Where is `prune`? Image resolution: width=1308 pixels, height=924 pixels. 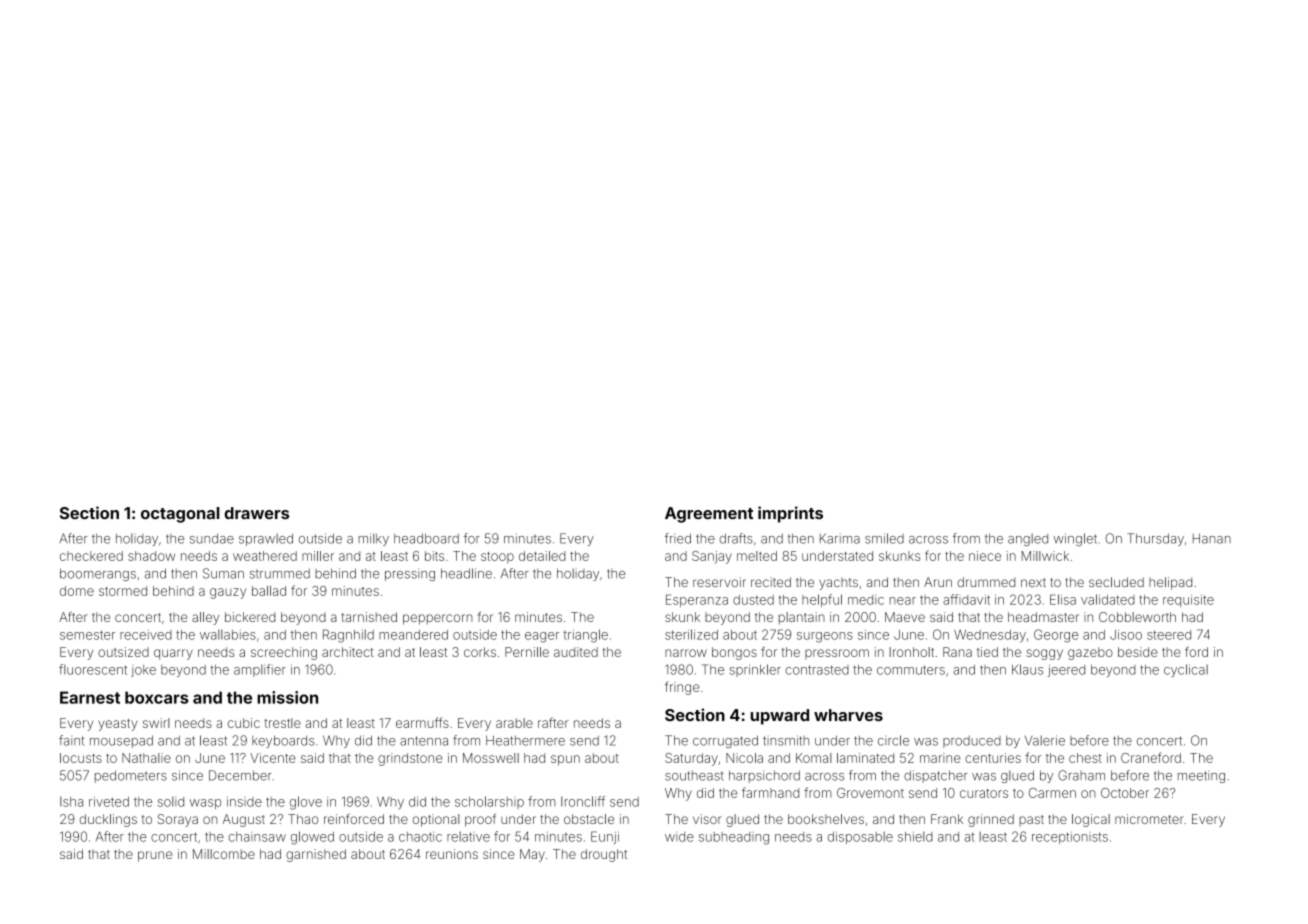 prune is located at coordinates (155, 856).
